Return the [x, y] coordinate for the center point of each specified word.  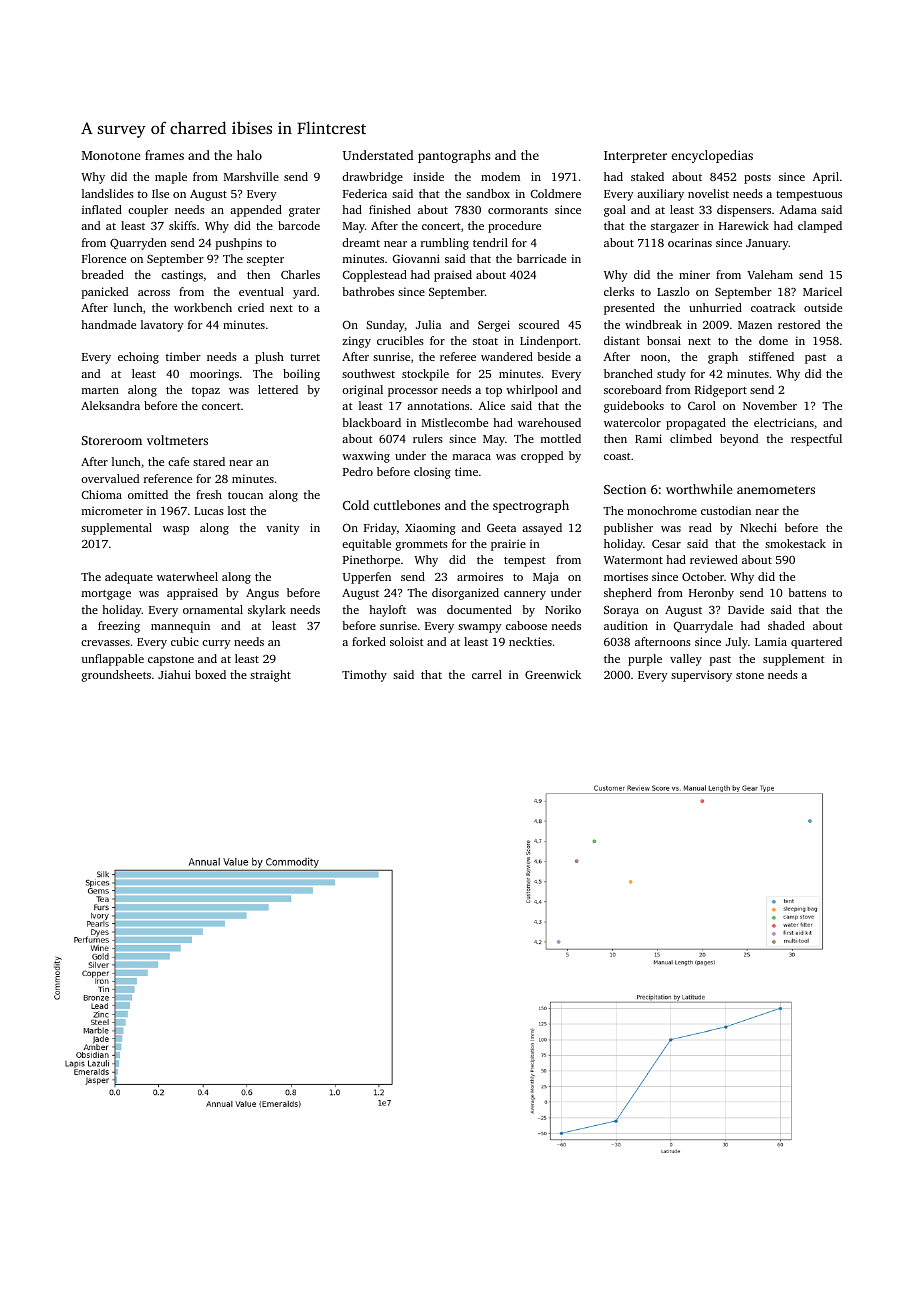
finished [390, 209]
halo [249, 155]
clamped [820, 227]
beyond [739, 440]
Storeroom [112, 440]
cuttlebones [406, 505]
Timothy [364, 676]
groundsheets [116, 676]
